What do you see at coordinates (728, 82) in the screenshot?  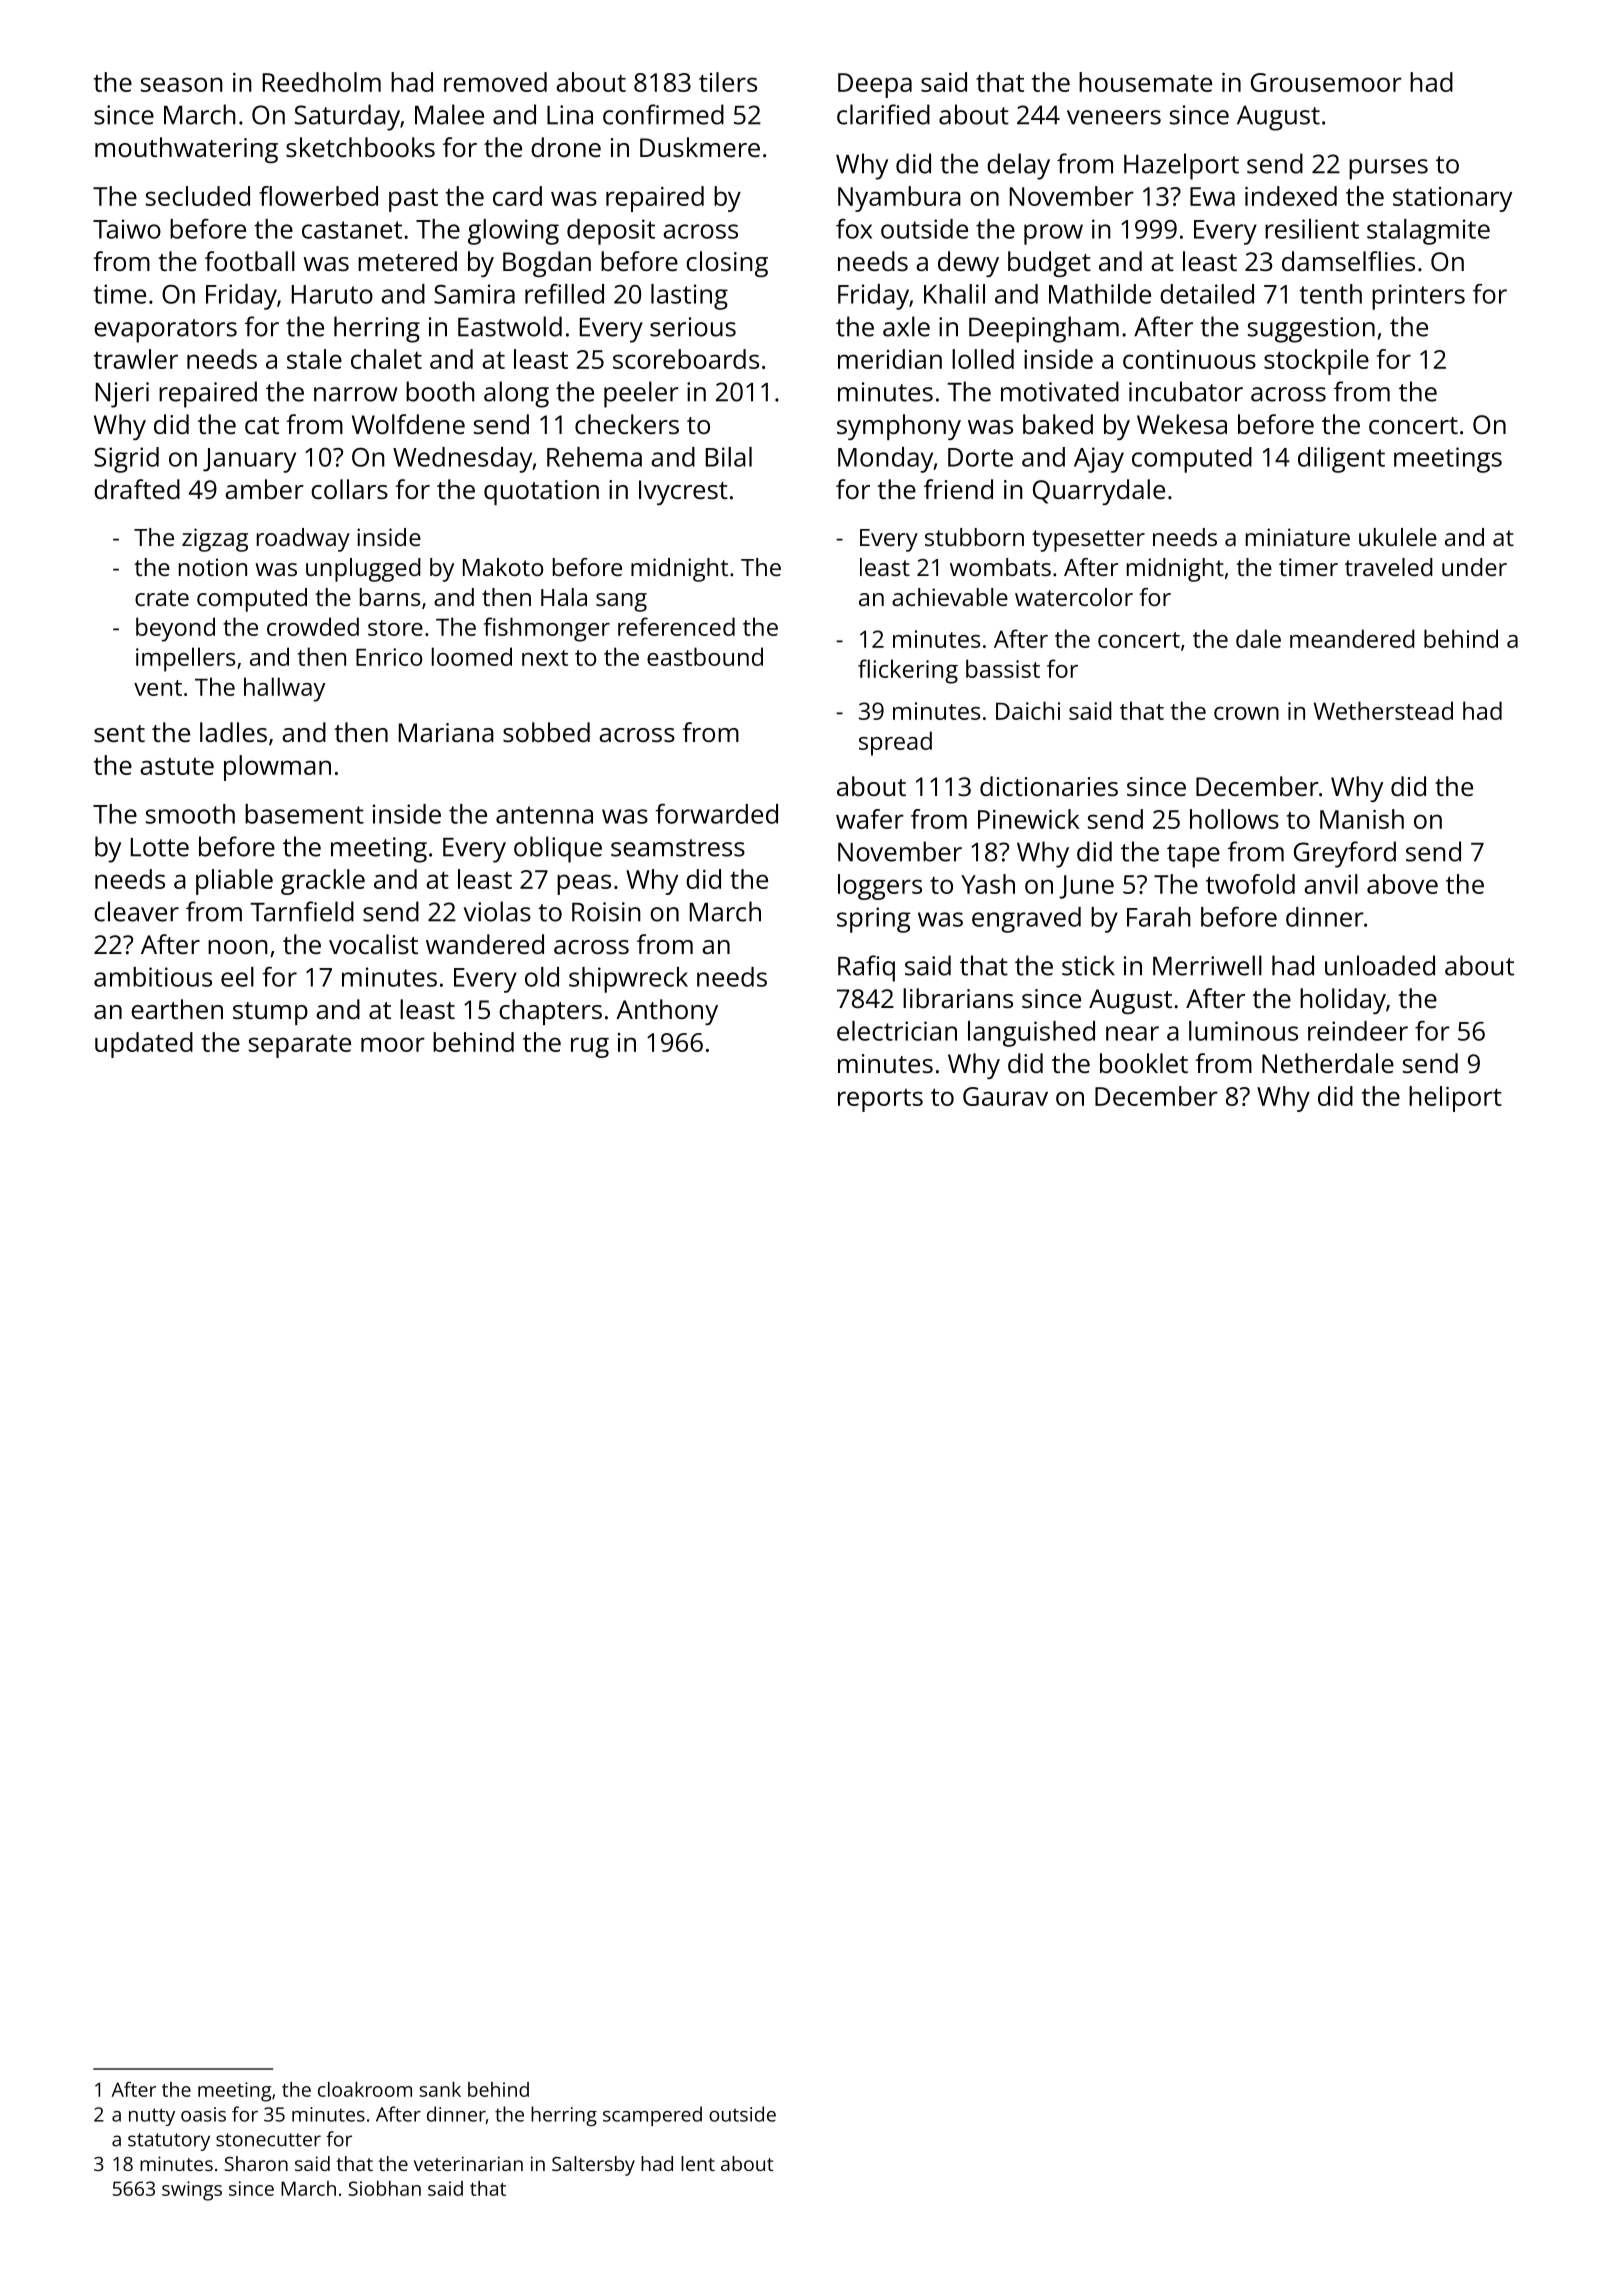 I see `tilers` at bounding box center [728, 82].
